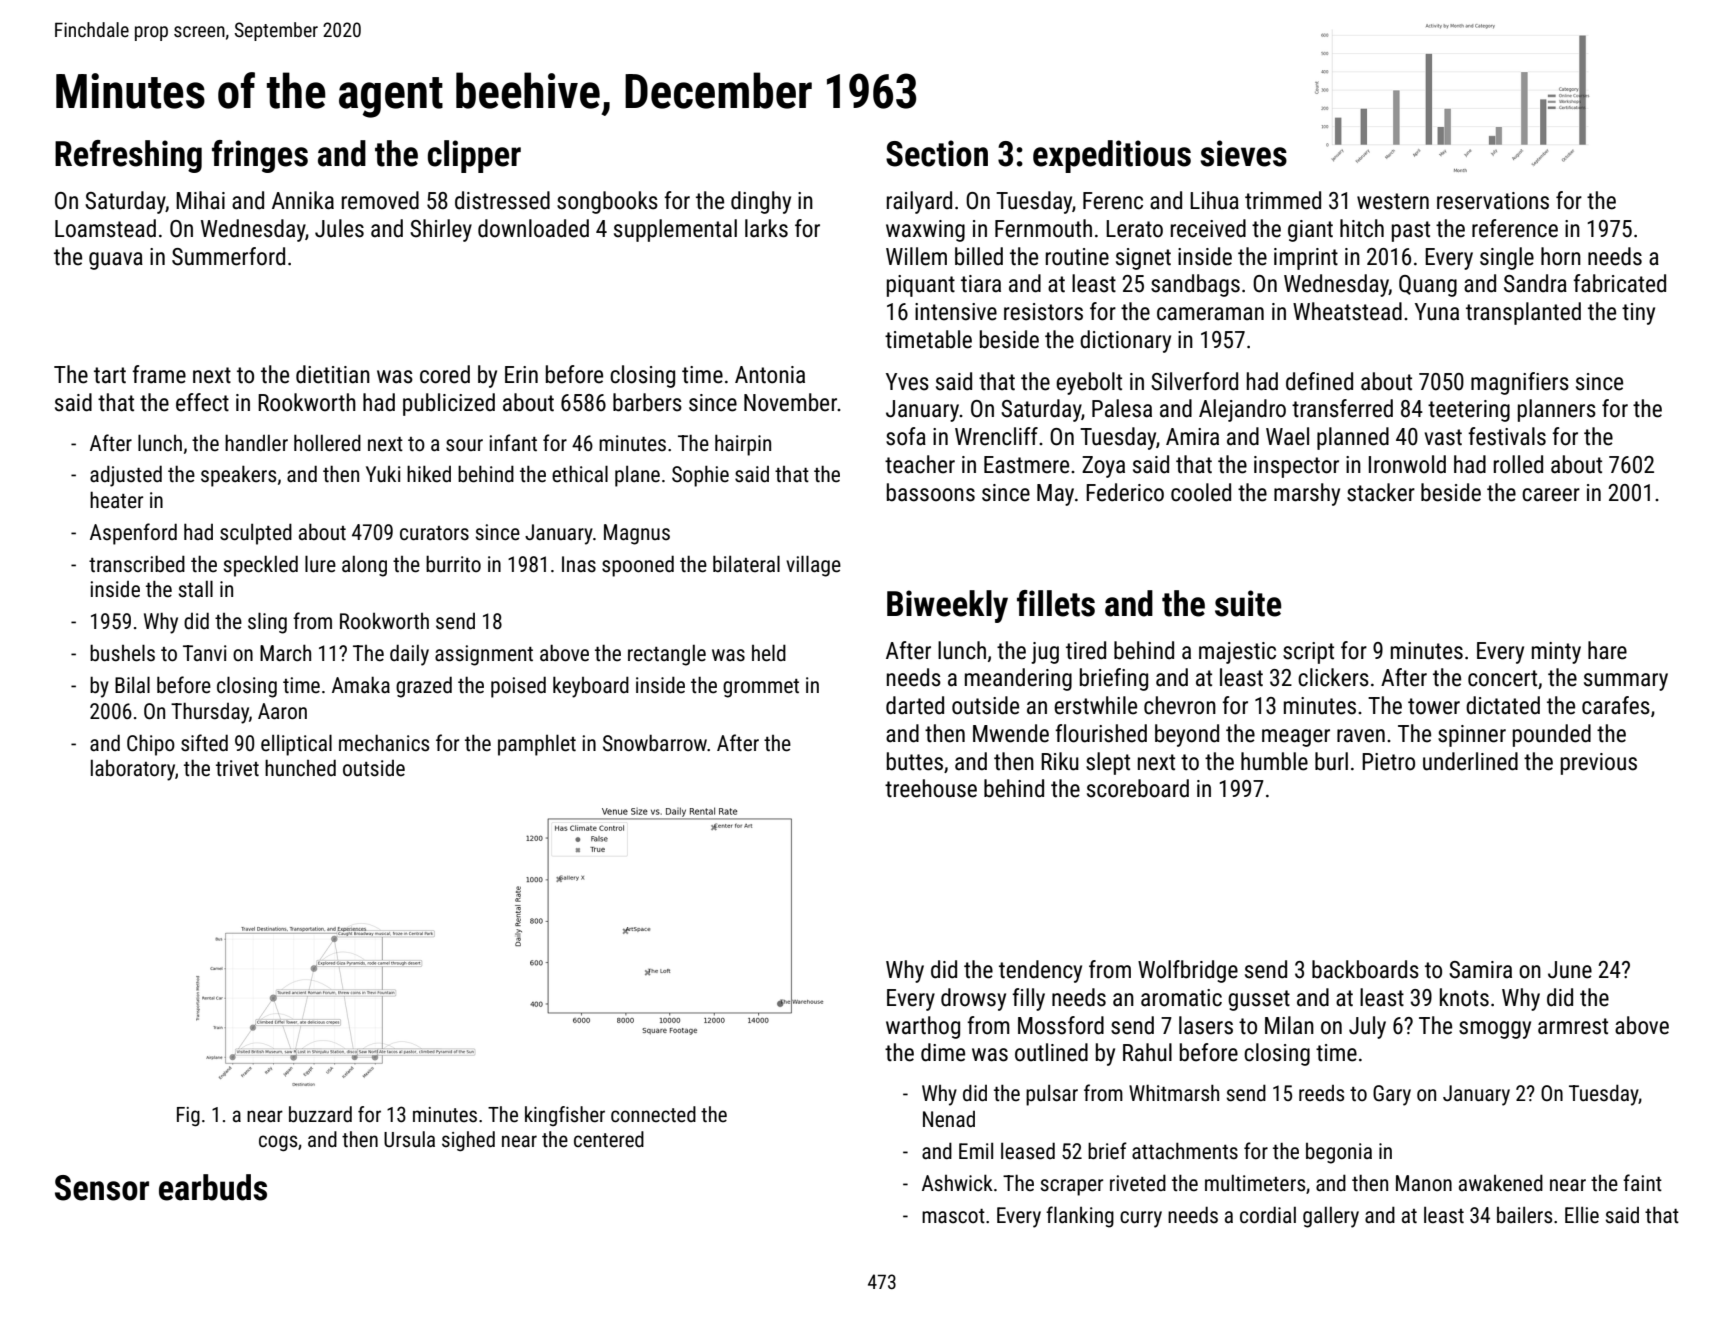 The height and width of the screenshot is (1340, 1735). What do you see at coordinates (979, 256) in the screenshot?
I see `billed` at bounding box center [979, 256].
